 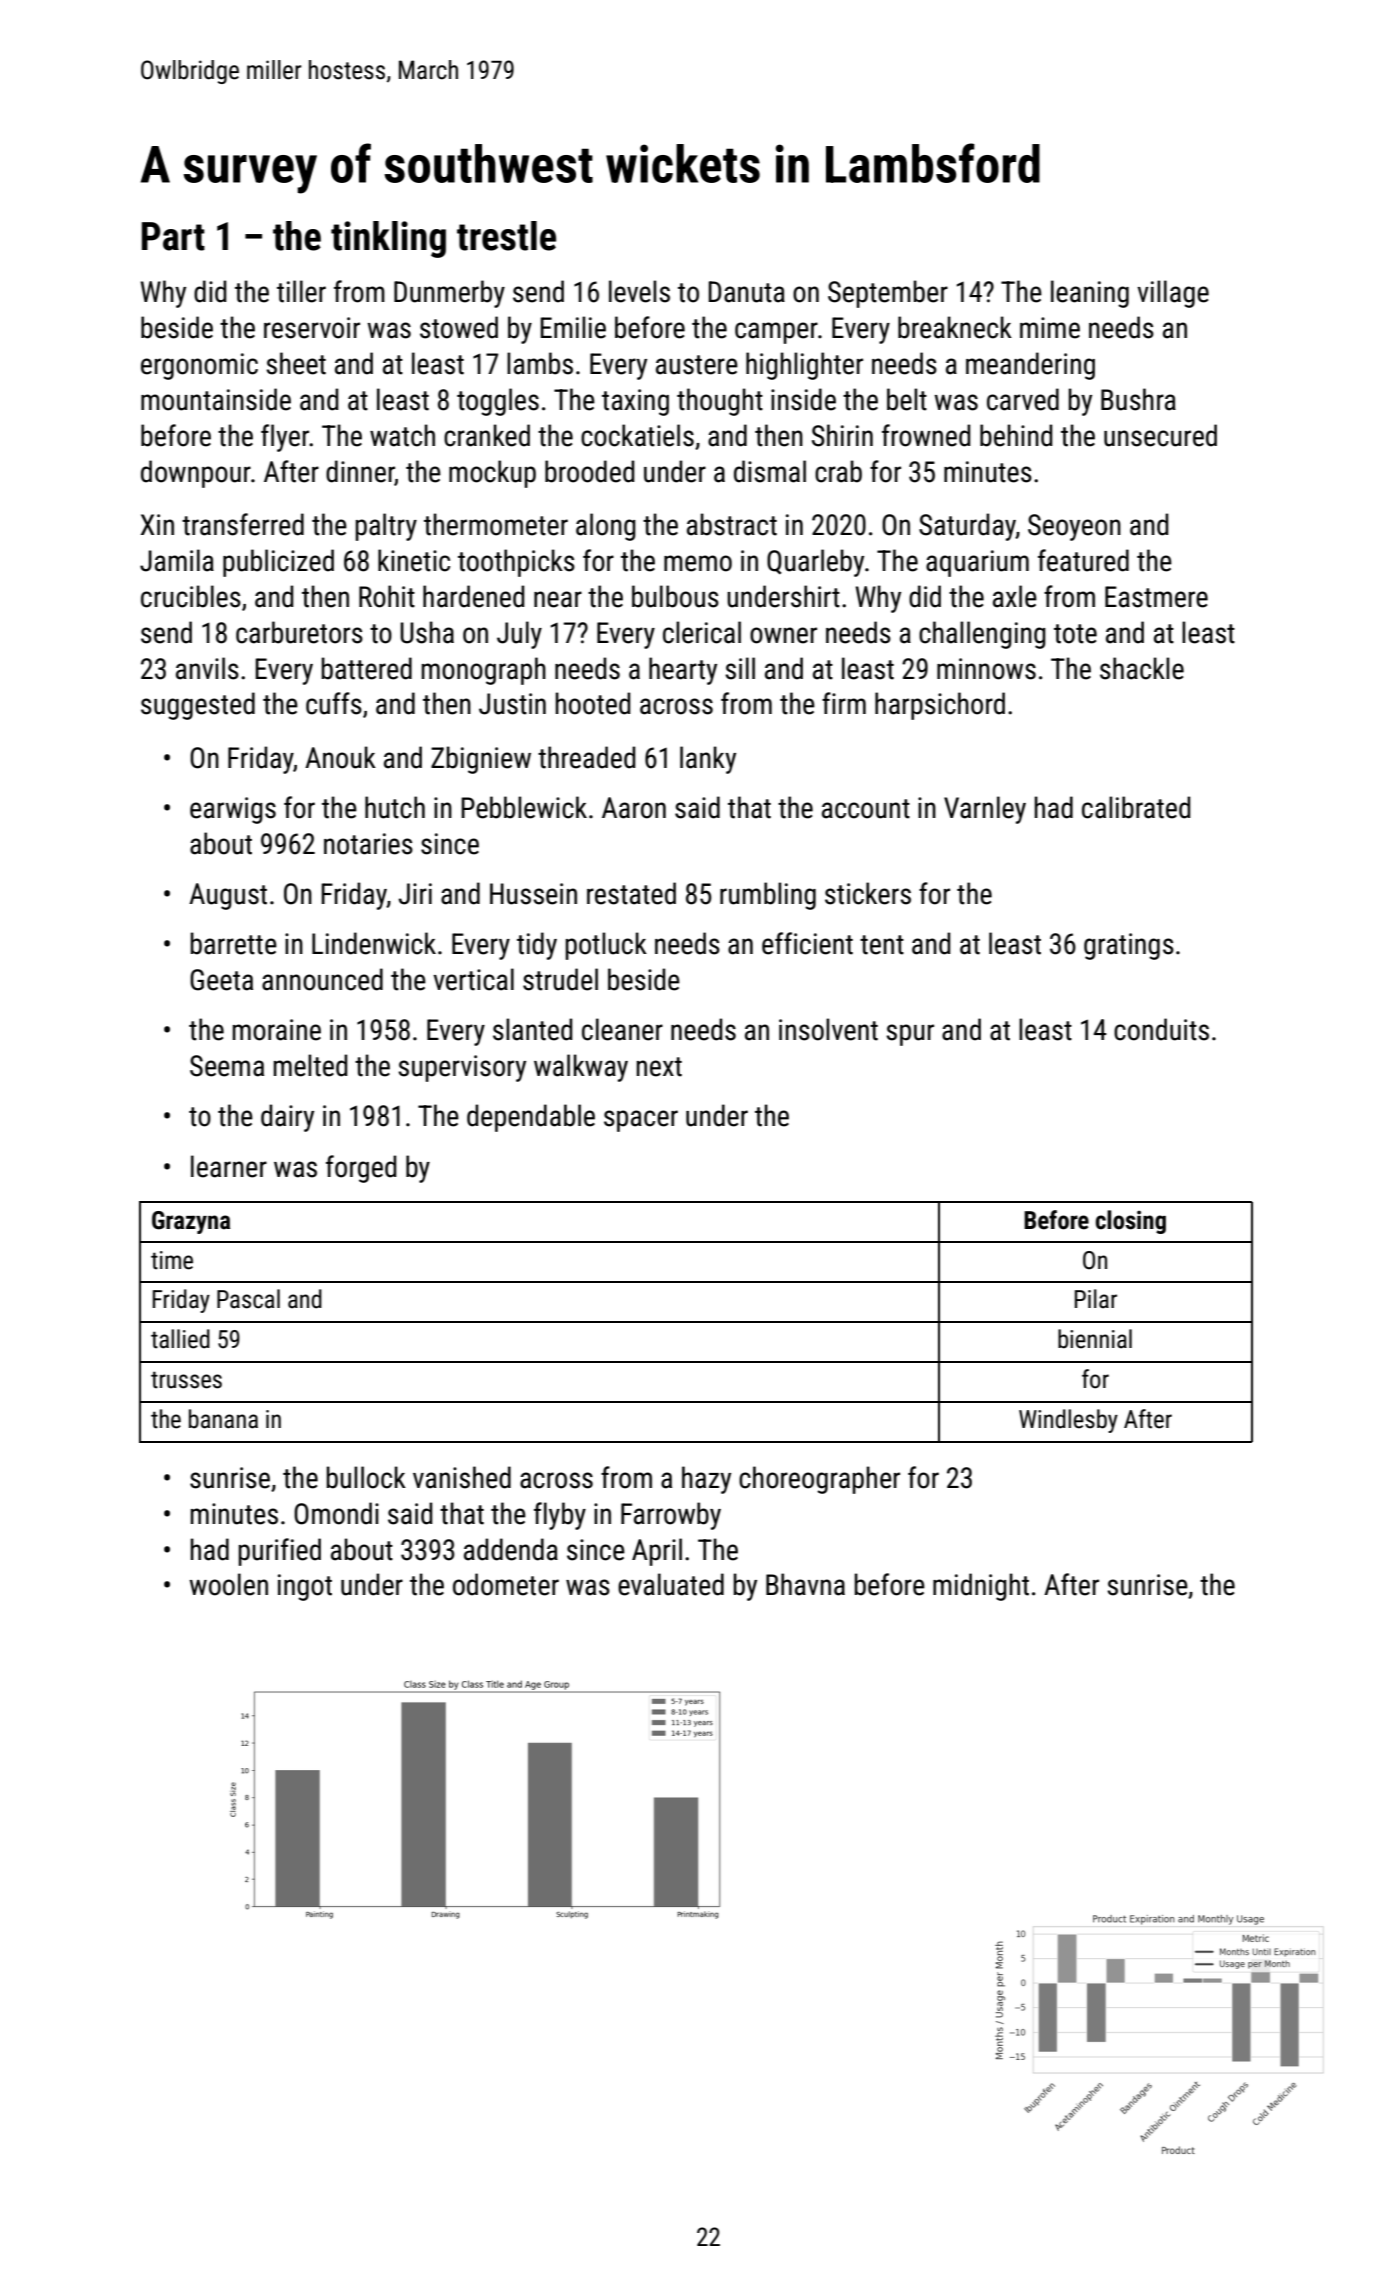 I want to click on closing, so click(x=1131, y=1222).
